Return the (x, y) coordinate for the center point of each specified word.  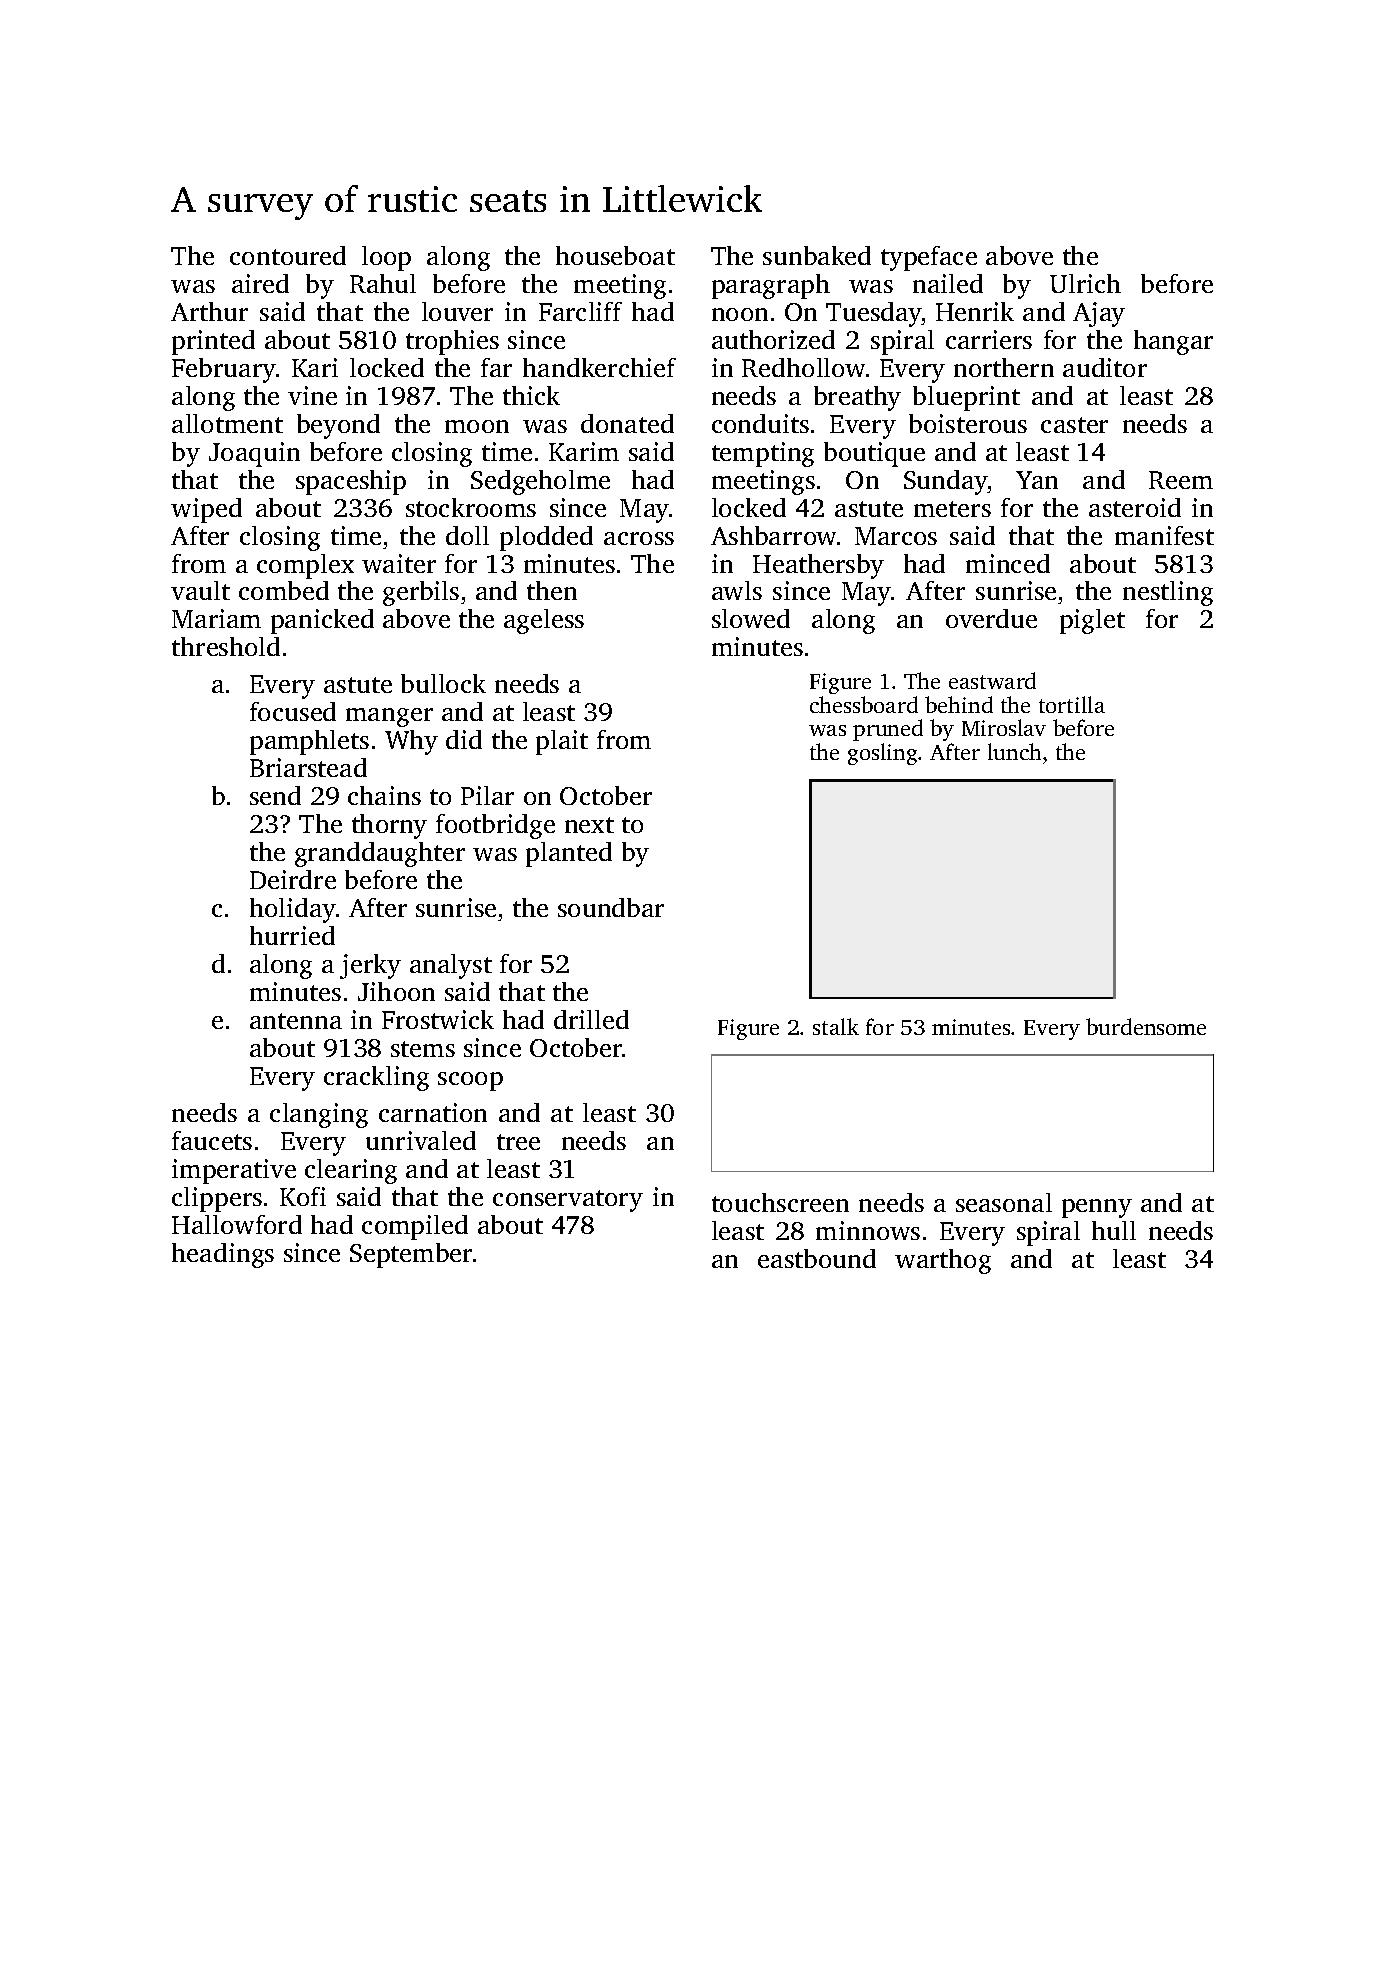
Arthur (209, 311)
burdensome (1146, 1026)
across (639, 538)
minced (1008, 563)
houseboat (615, 255)
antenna (296, 1021)
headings (223, 1255)
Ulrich (1085, 283)
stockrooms (471, 507)
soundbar (611, 907)
